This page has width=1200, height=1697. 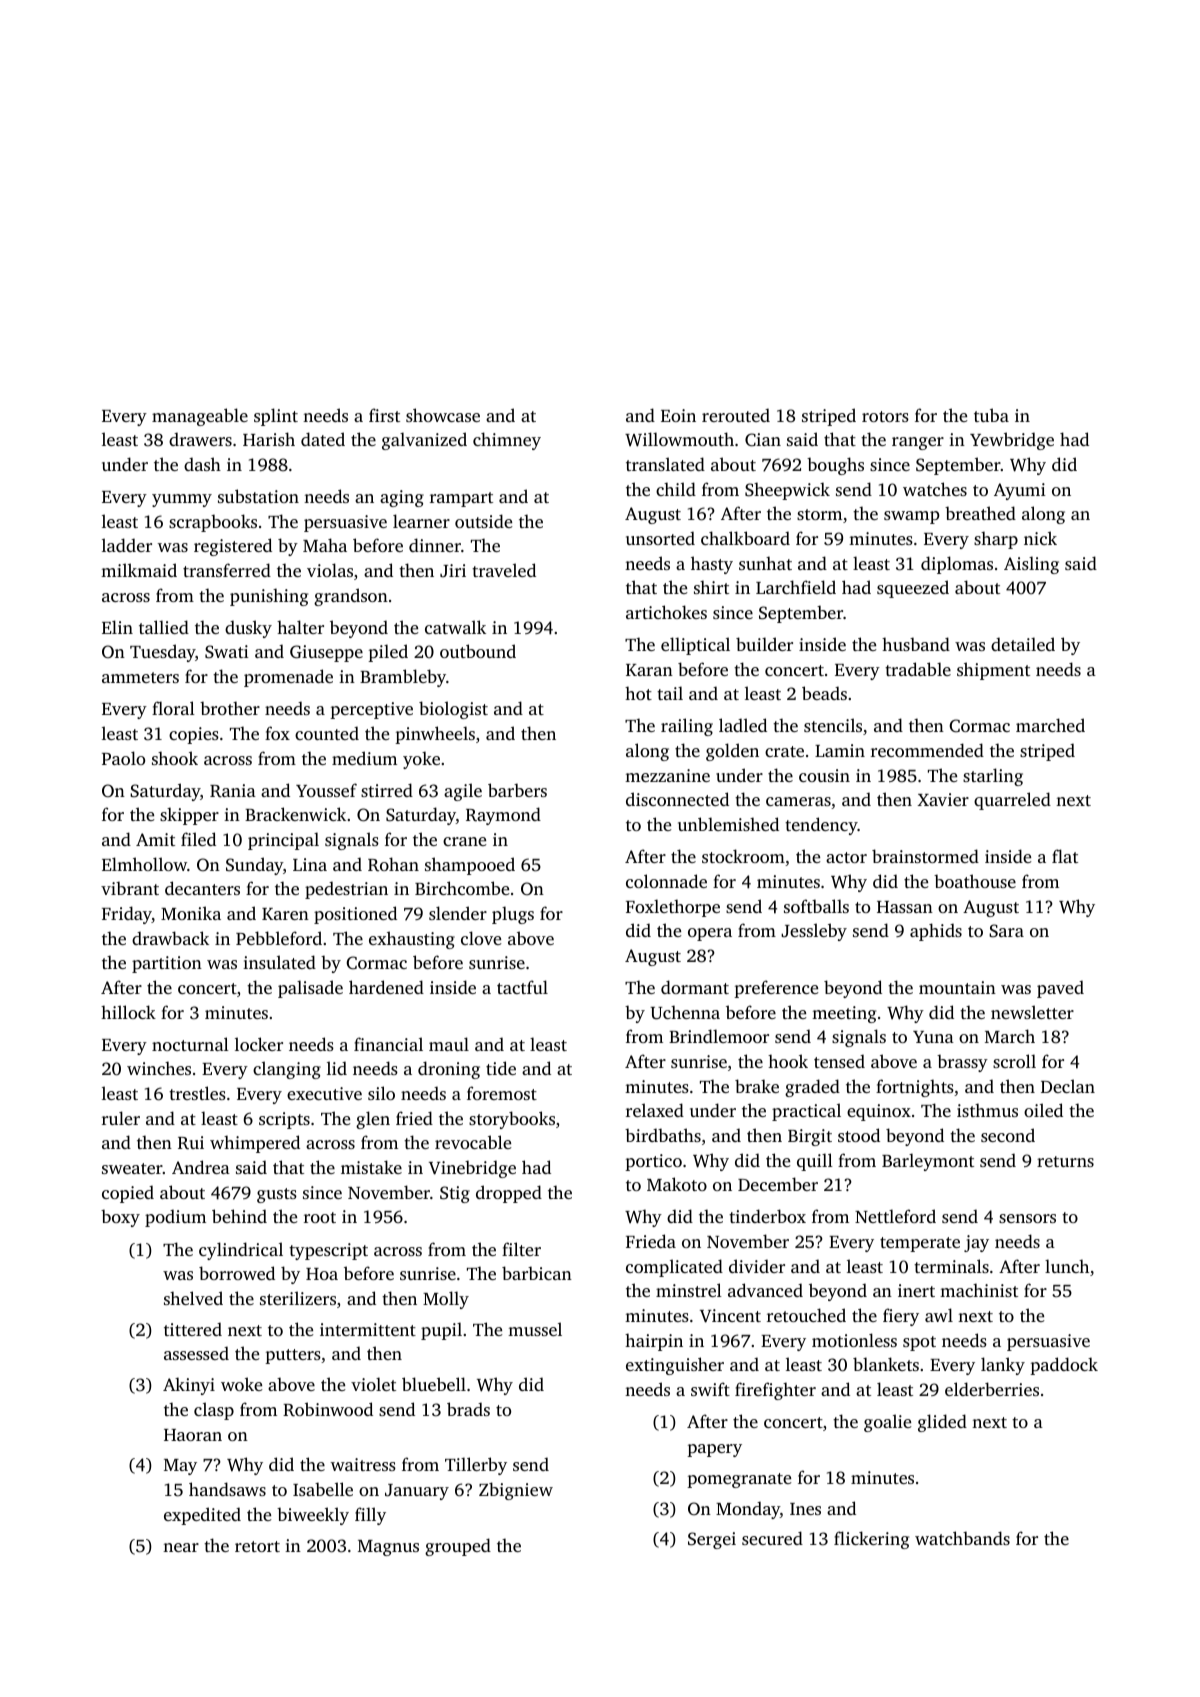 What do you see at coordinates (665, 464) in the page?
I see `translated` at bounding box center [665, 464].
